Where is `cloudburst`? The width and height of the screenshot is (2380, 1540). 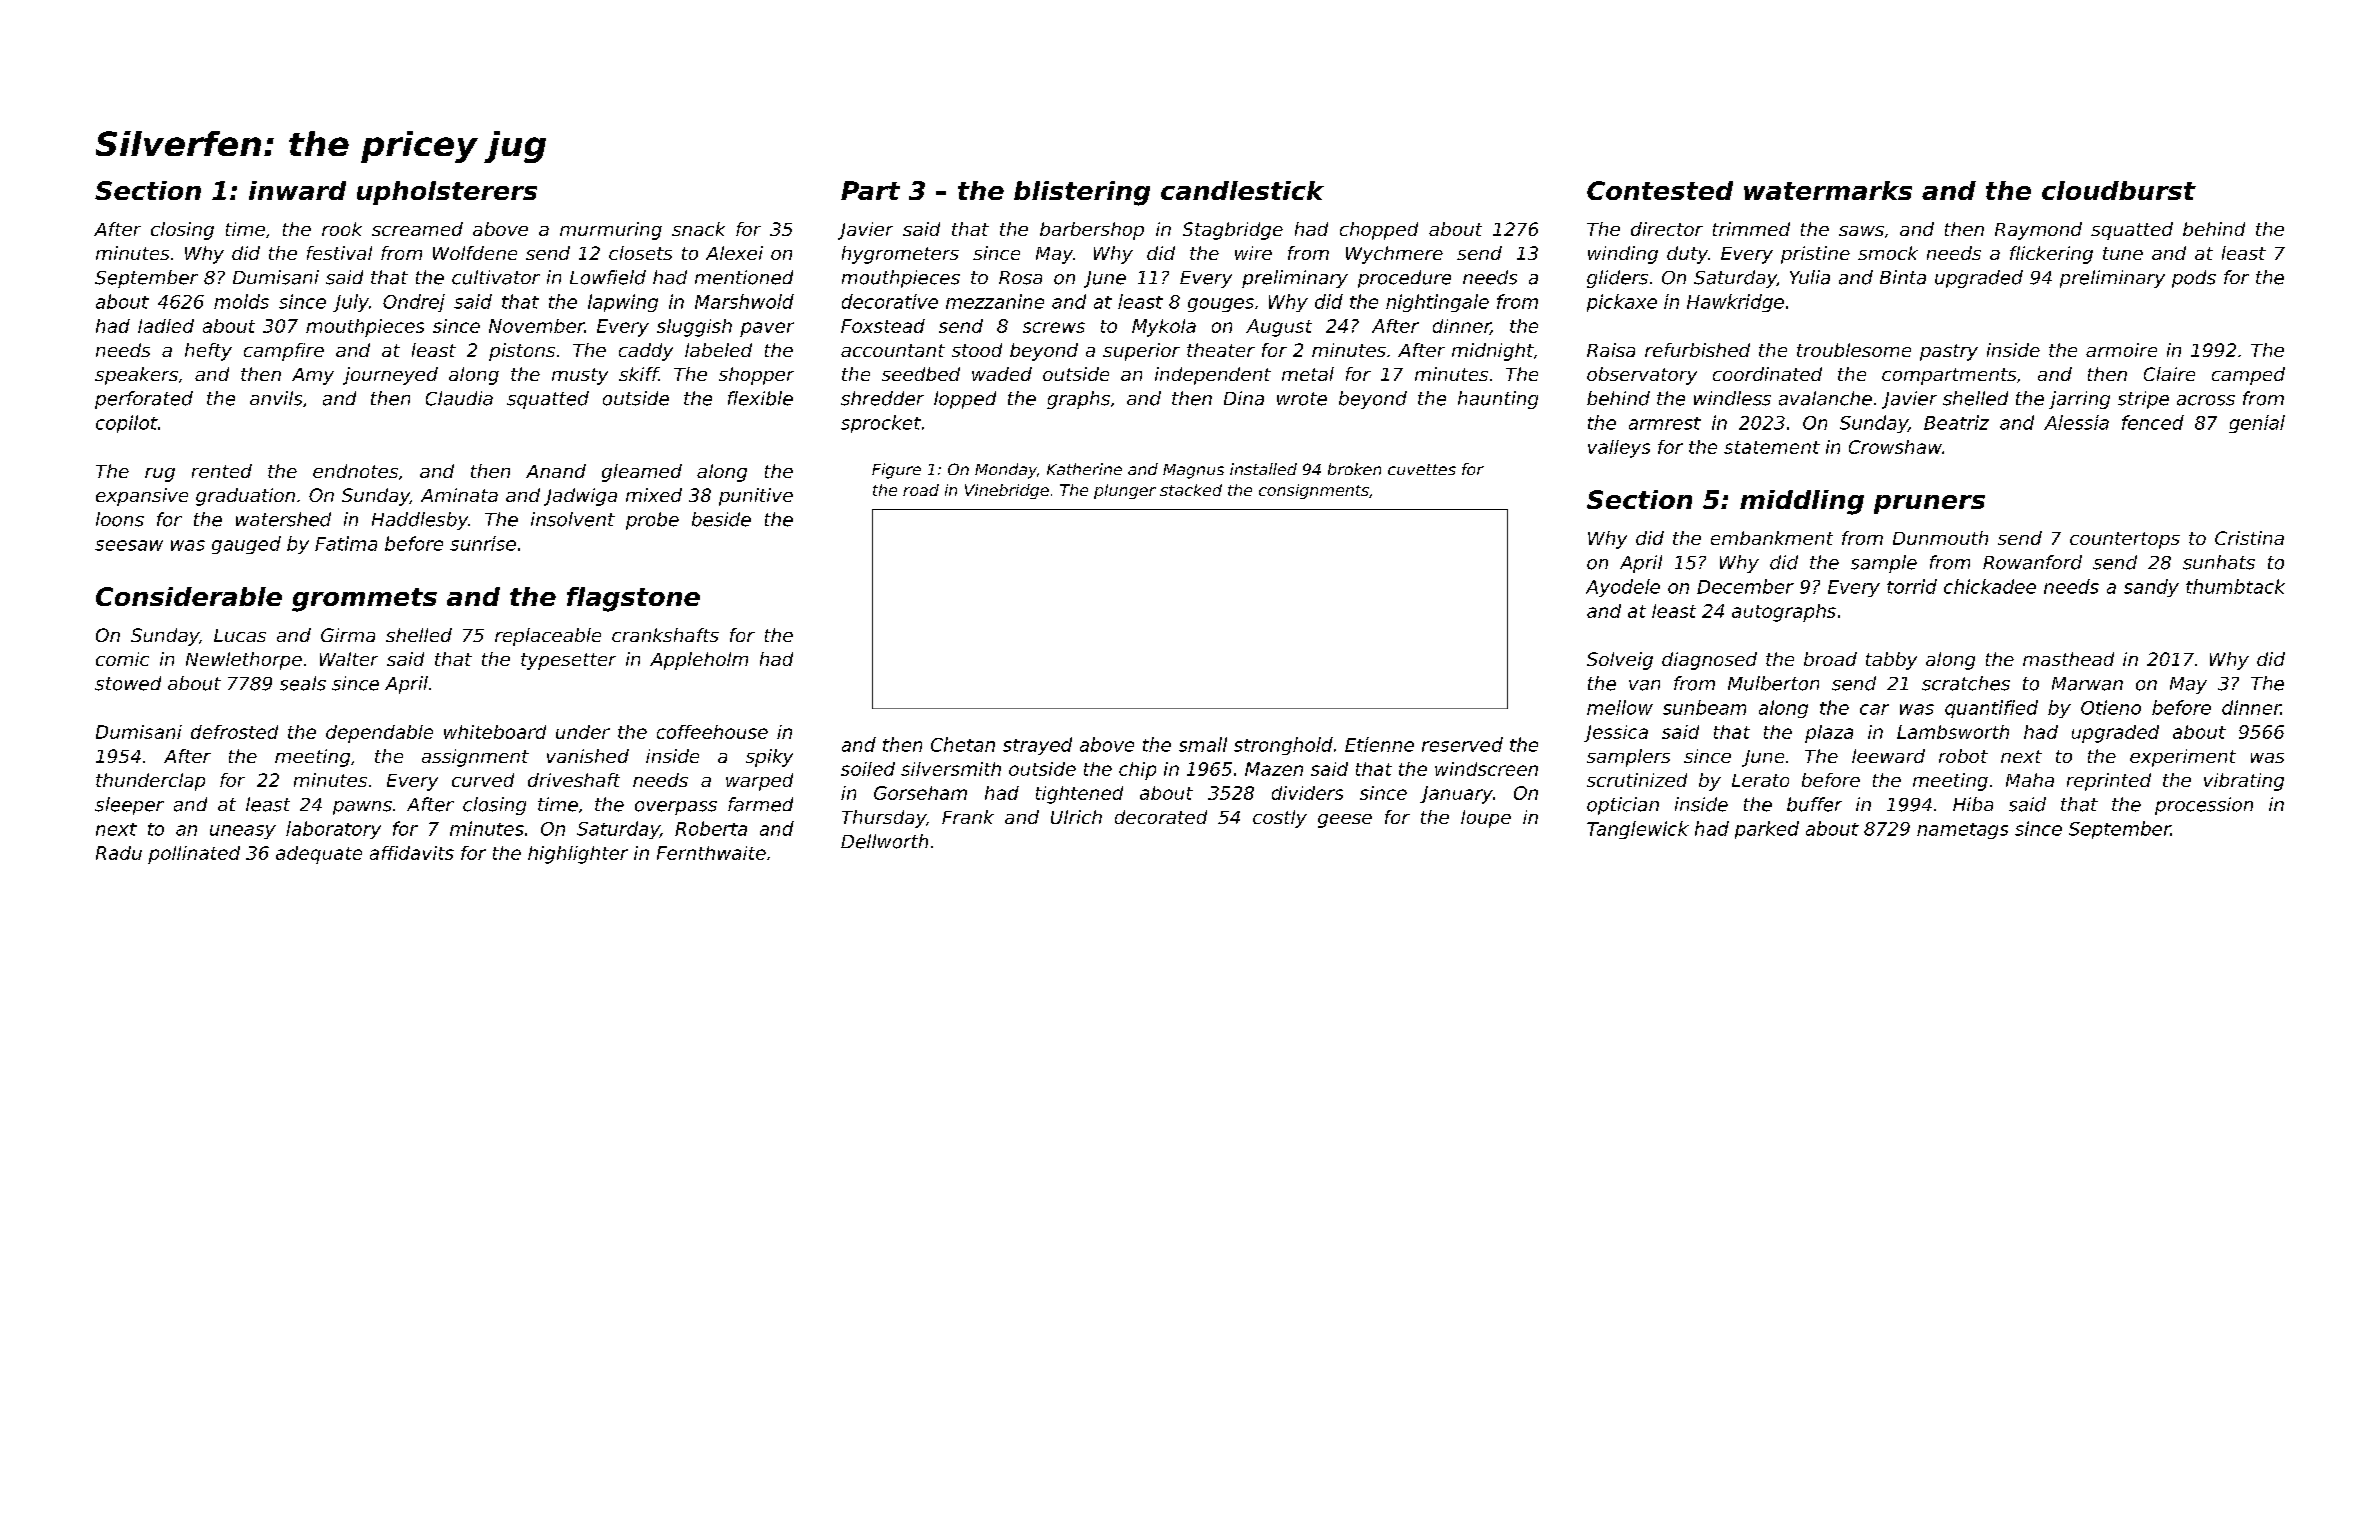
cloudburst is located at coordinates (2119, 190).
